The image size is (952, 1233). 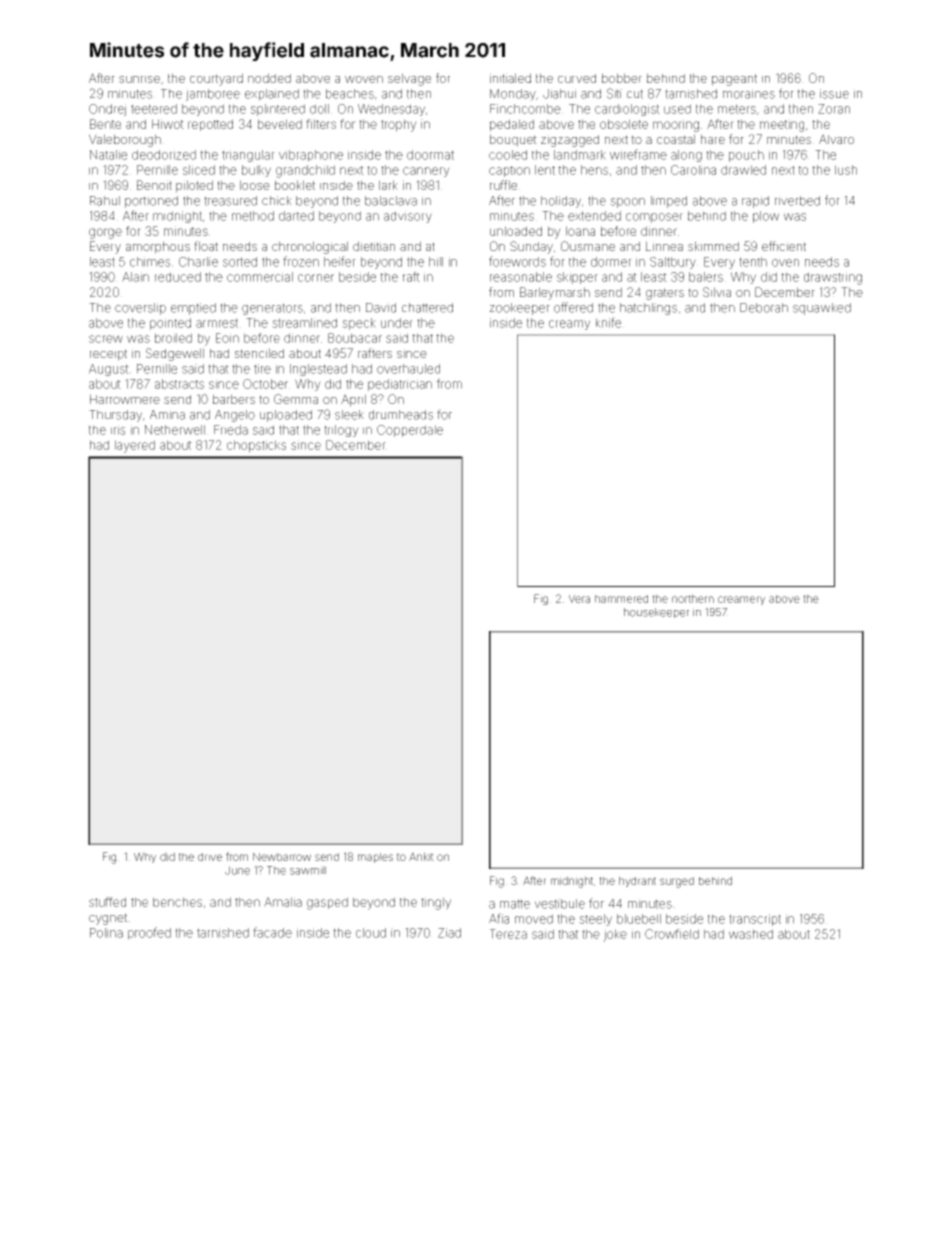 What do you see at coordinates (510, 78) in the document?
I see `initialed` at bounding box center [510, 78].
